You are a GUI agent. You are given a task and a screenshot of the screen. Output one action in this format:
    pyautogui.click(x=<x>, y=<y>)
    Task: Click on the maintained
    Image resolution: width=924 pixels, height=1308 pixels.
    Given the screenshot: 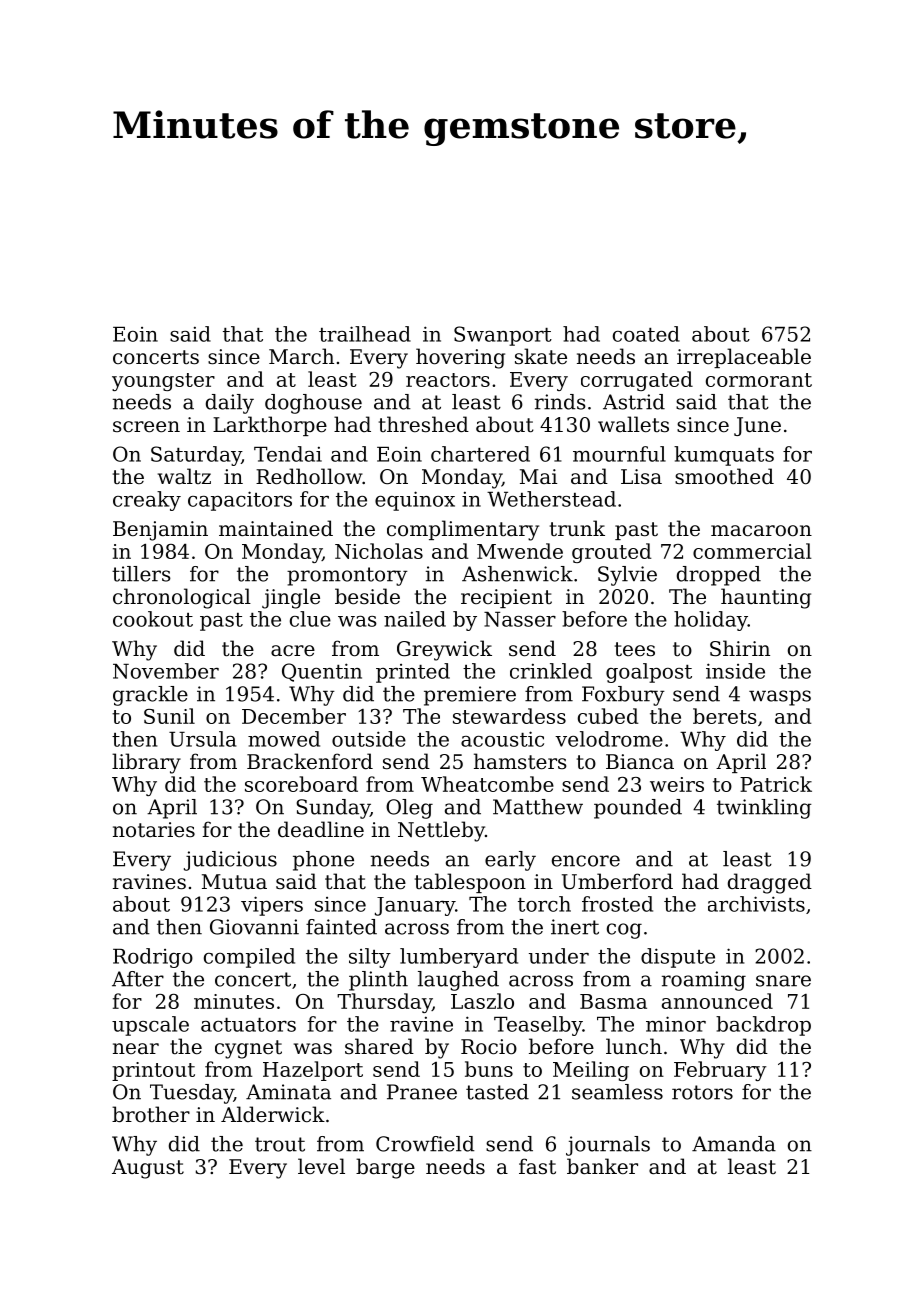 What is the action you would take?
    pyautogui.click(x=276, y=528)
